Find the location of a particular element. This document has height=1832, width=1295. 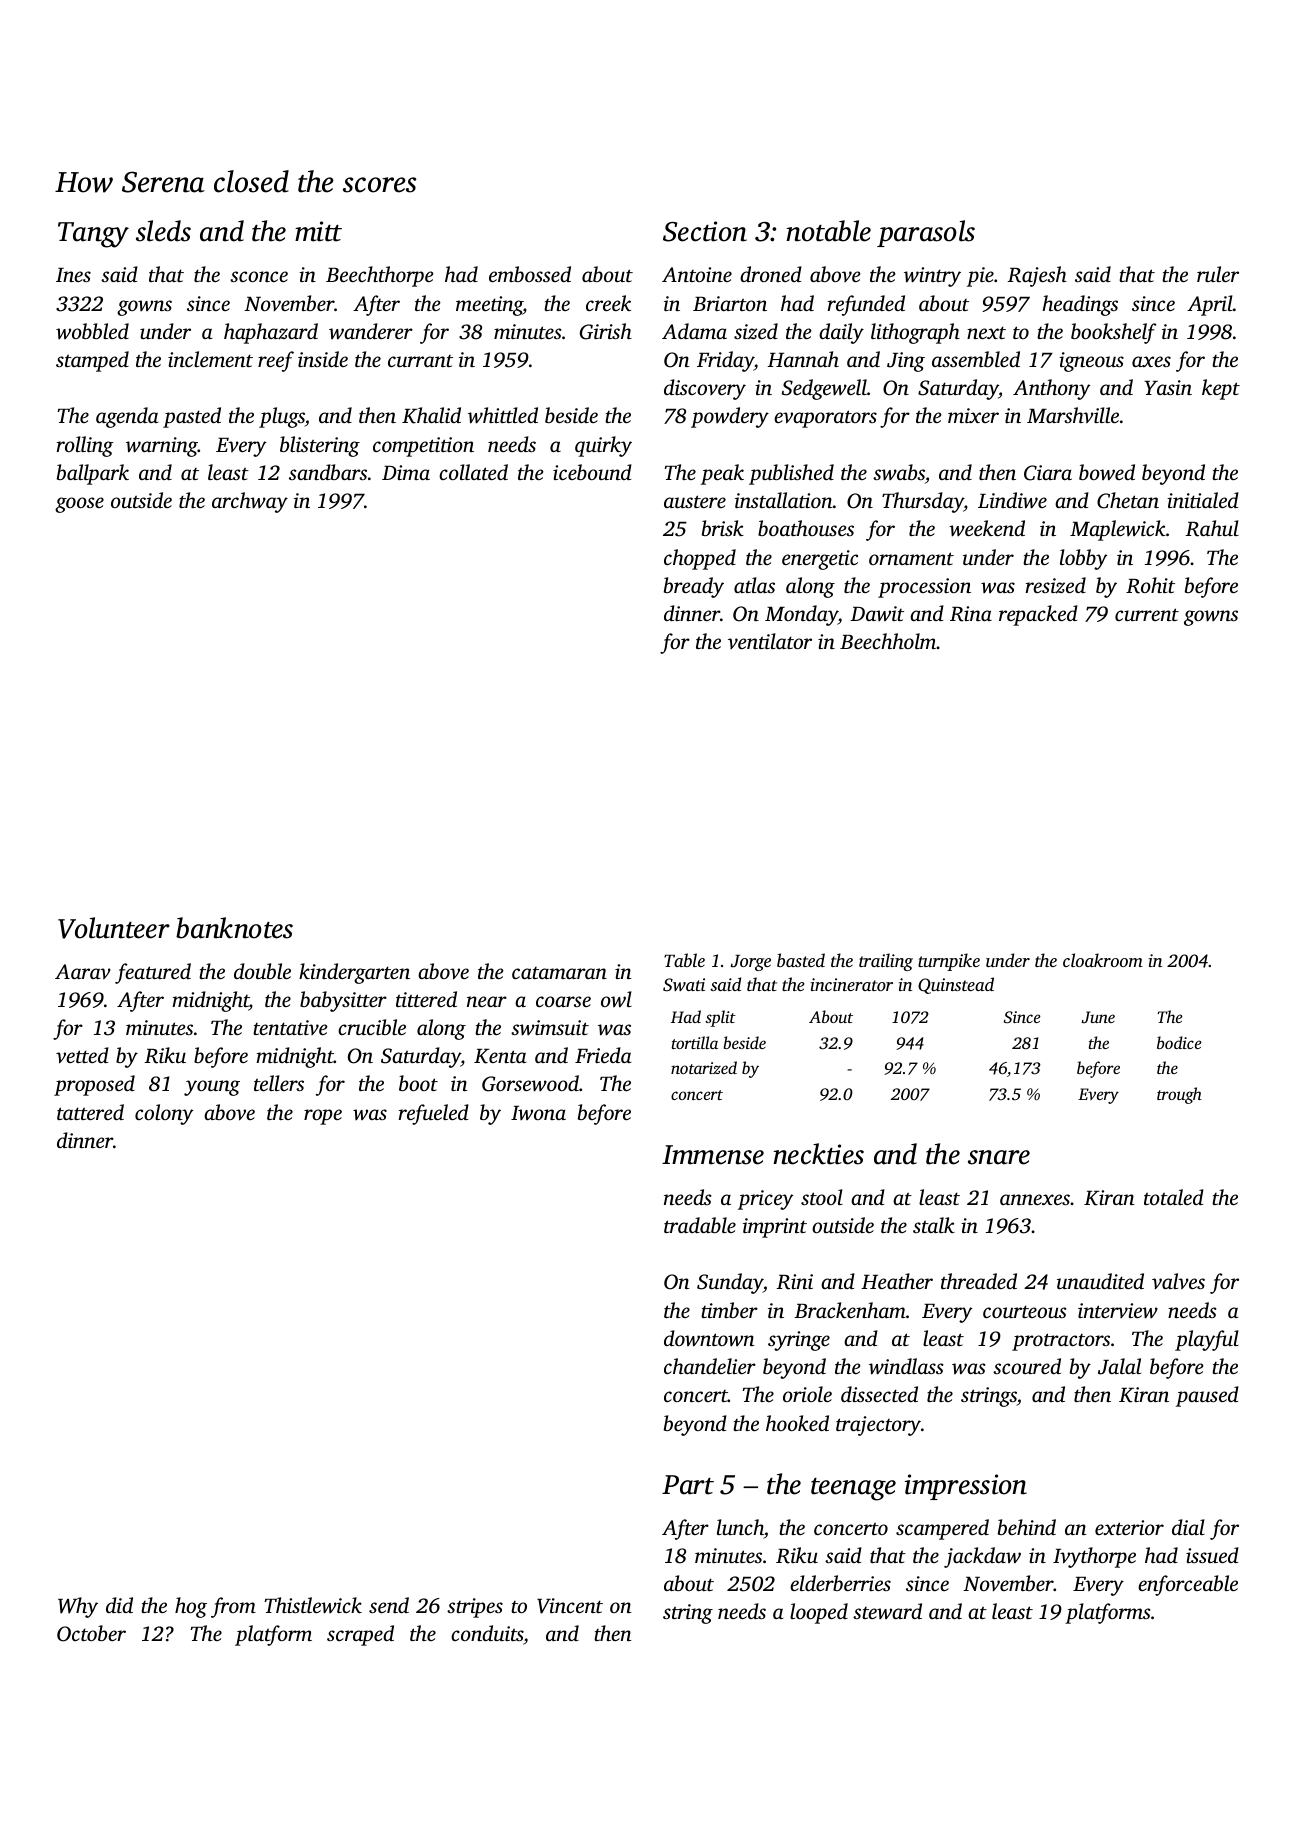

chandelier is located at coordinates (710, 1366).
